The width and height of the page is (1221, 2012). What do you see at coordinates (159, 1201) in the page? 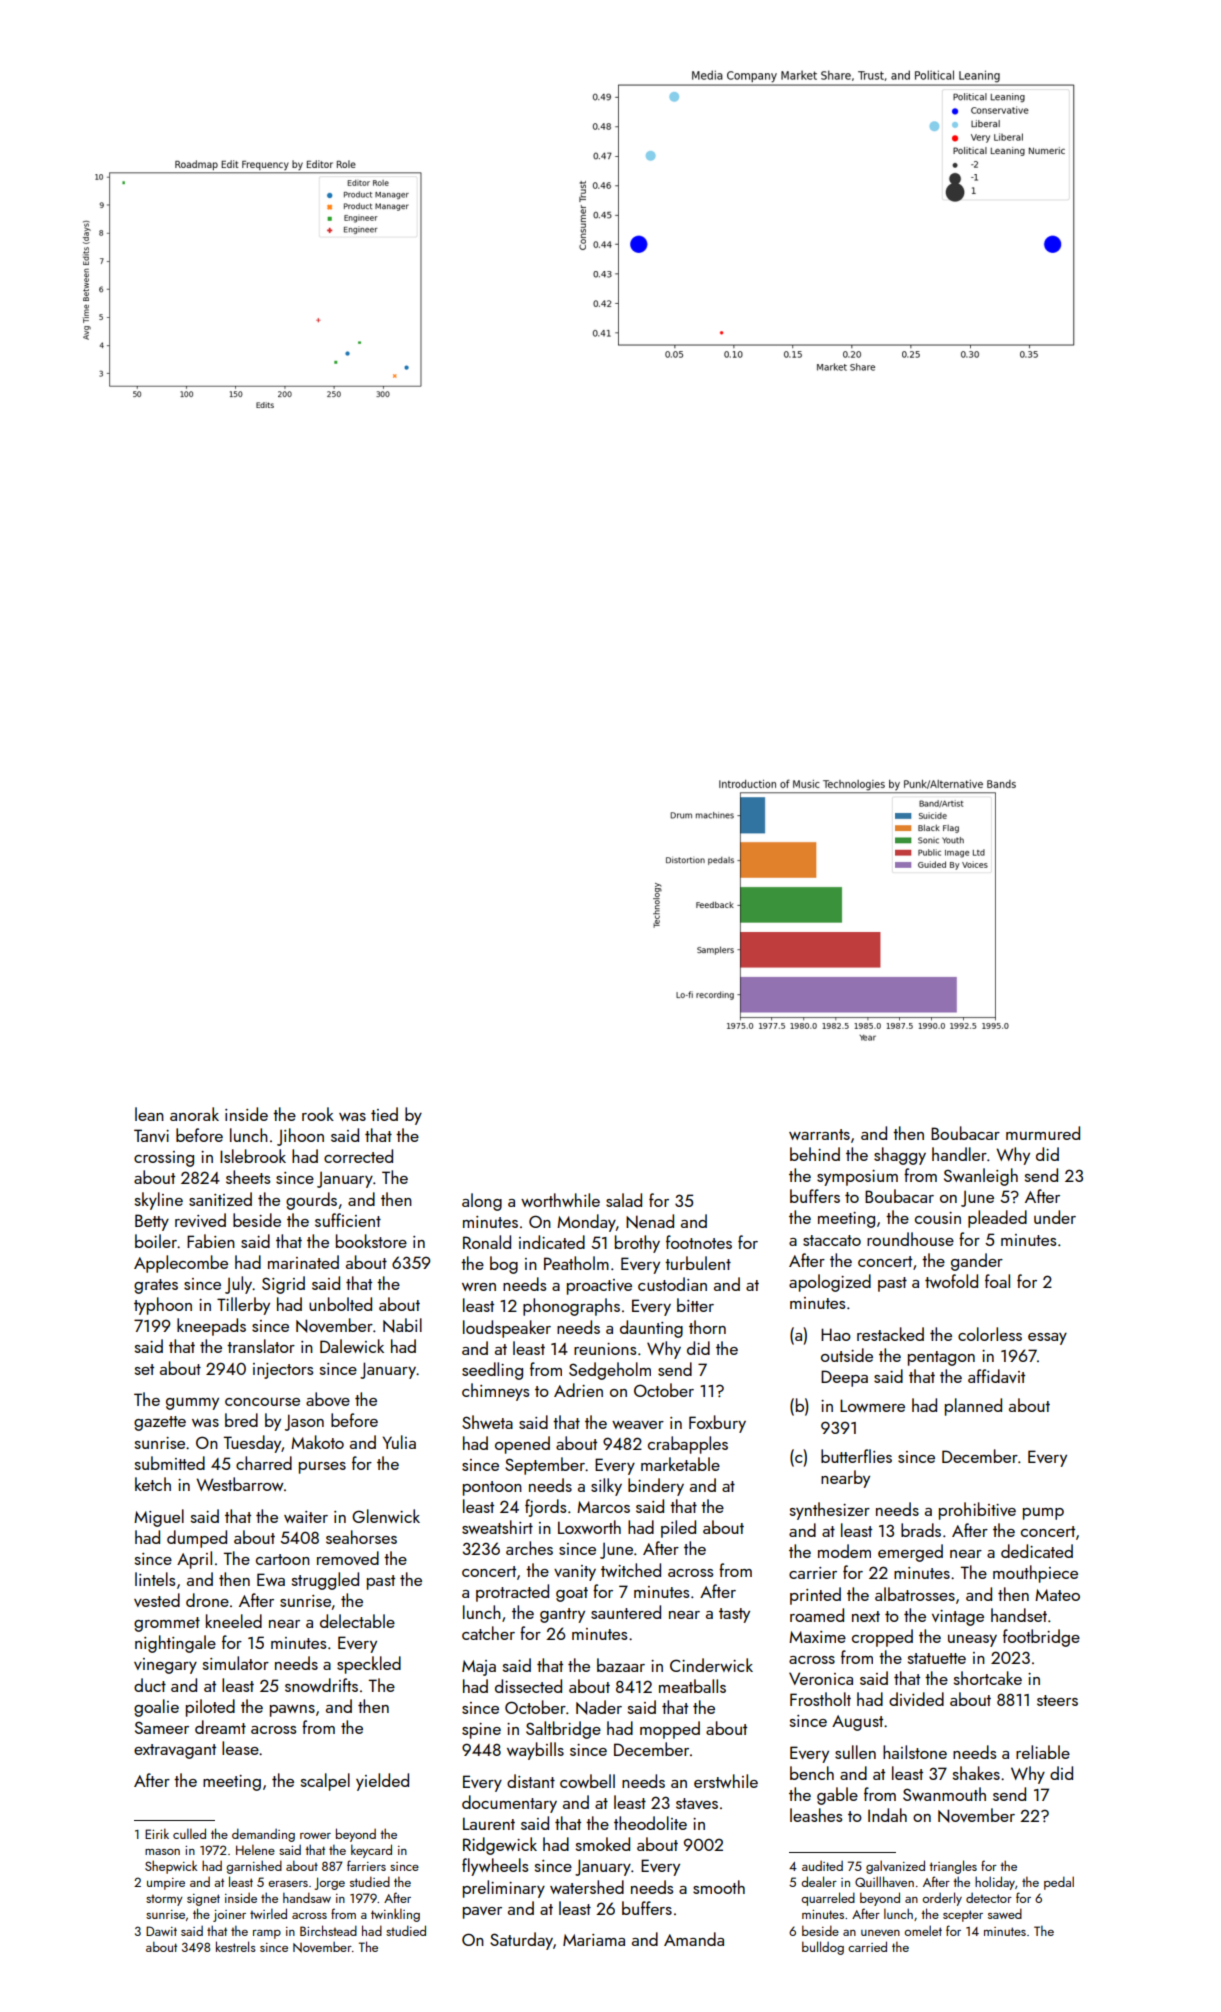
I see `skyline` at bounding box center [159, 1201].
